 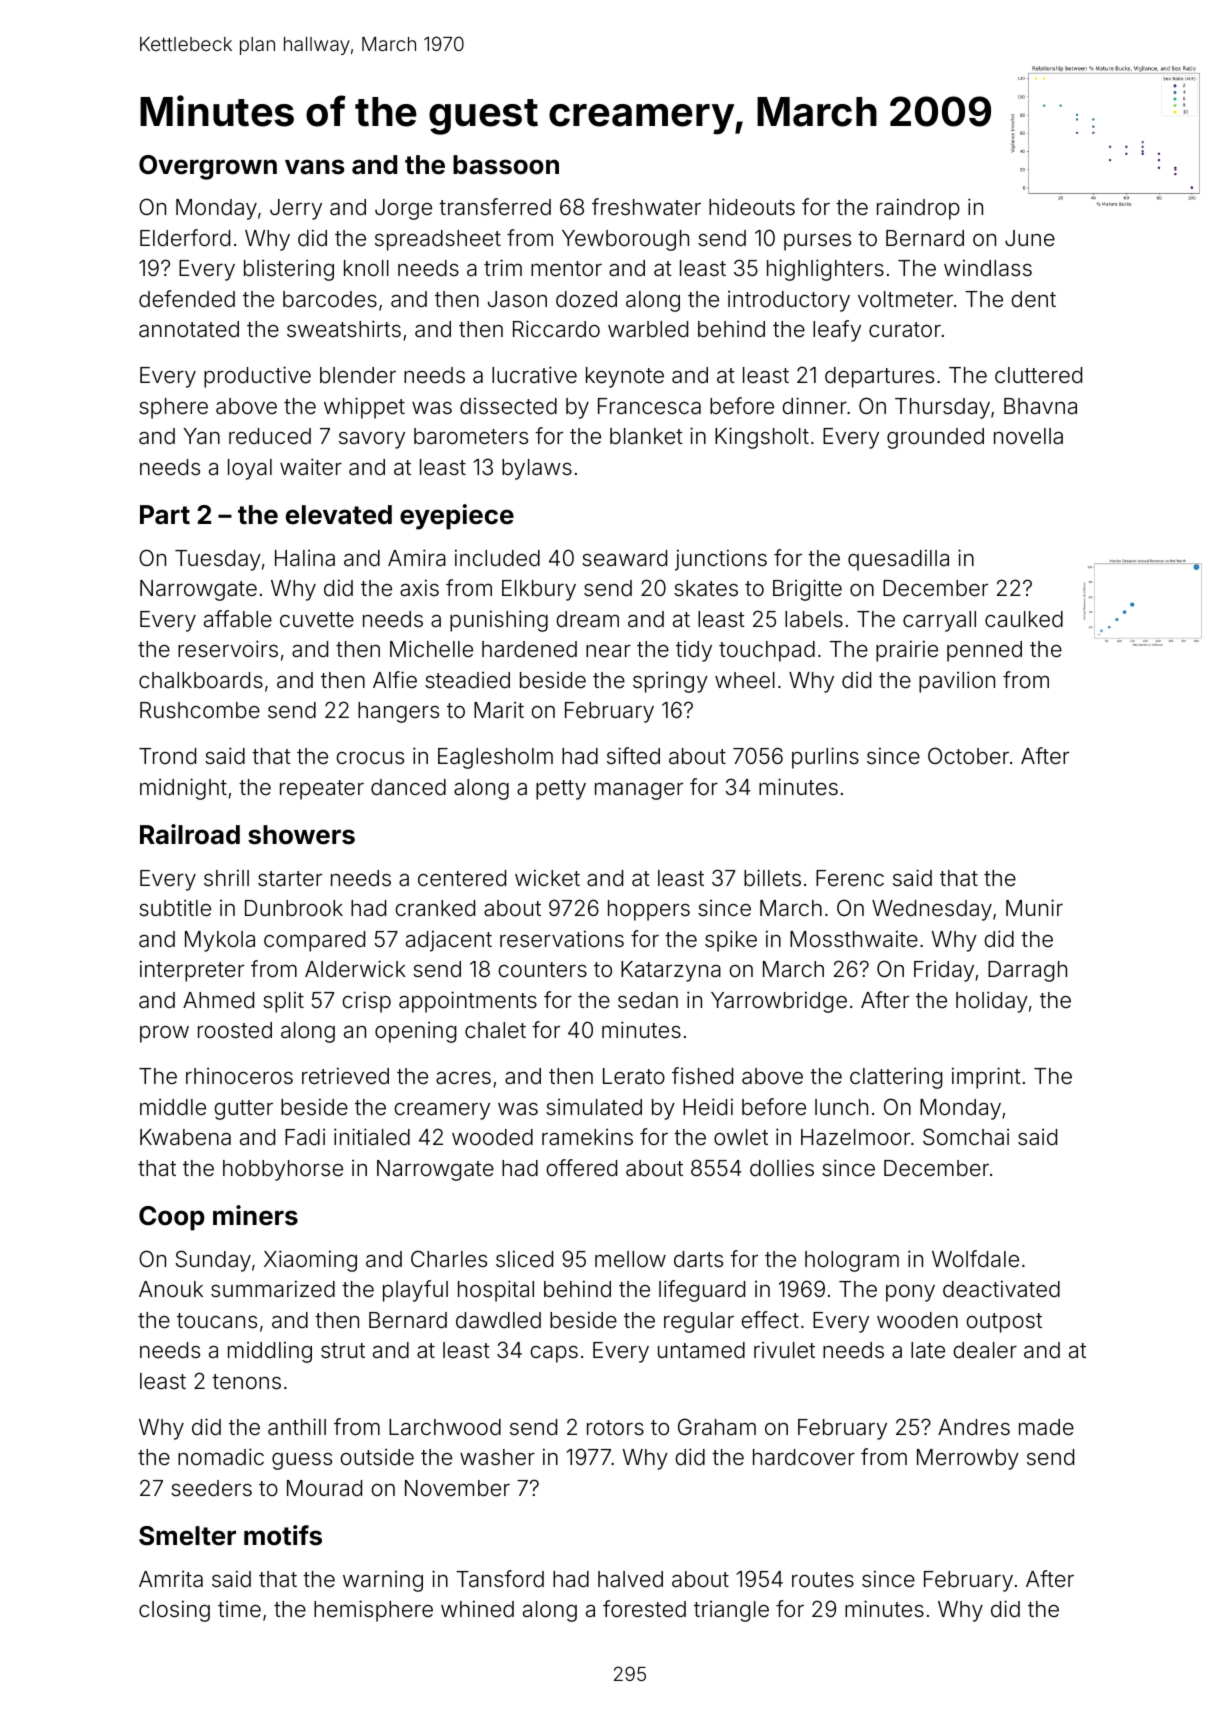 What do you see at coordinates (825, 758) in the screenshot?
I see `purlins` at bounding box center [825, 758].
